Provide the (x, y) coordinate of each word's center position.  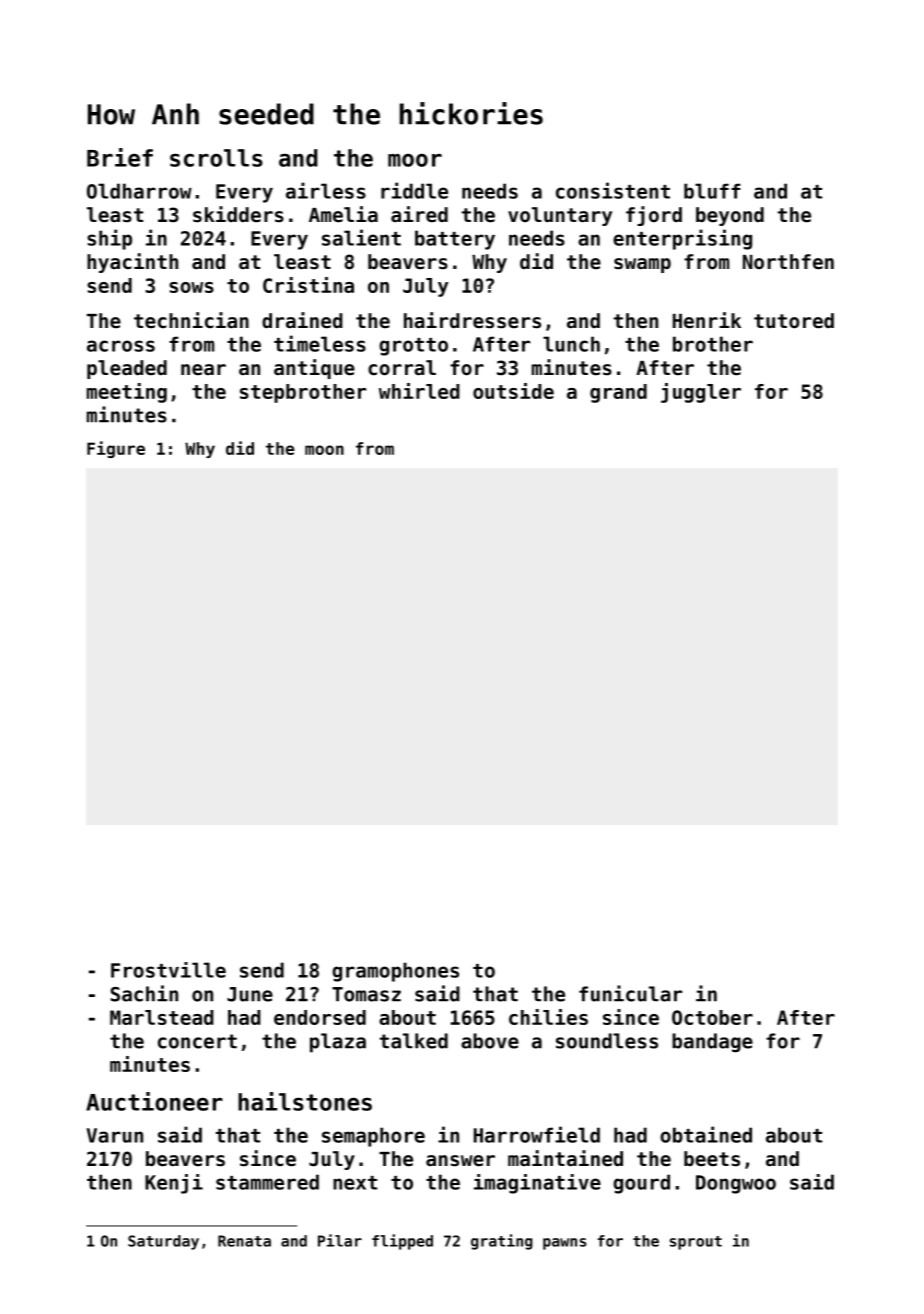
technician (191, 320)
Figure (116, 449)
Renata (244, 1241)
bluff (712, 191)
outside (513, 391)
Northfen (788, 262)
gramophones (395, 972)
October (712, 1017)
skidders (238, 214)
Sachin (144, 993)
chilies (548, 1017)
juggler (701, 393)
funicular (630, 993)
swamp (642, 265)
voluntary (560, 216)
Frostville (168, 970)
